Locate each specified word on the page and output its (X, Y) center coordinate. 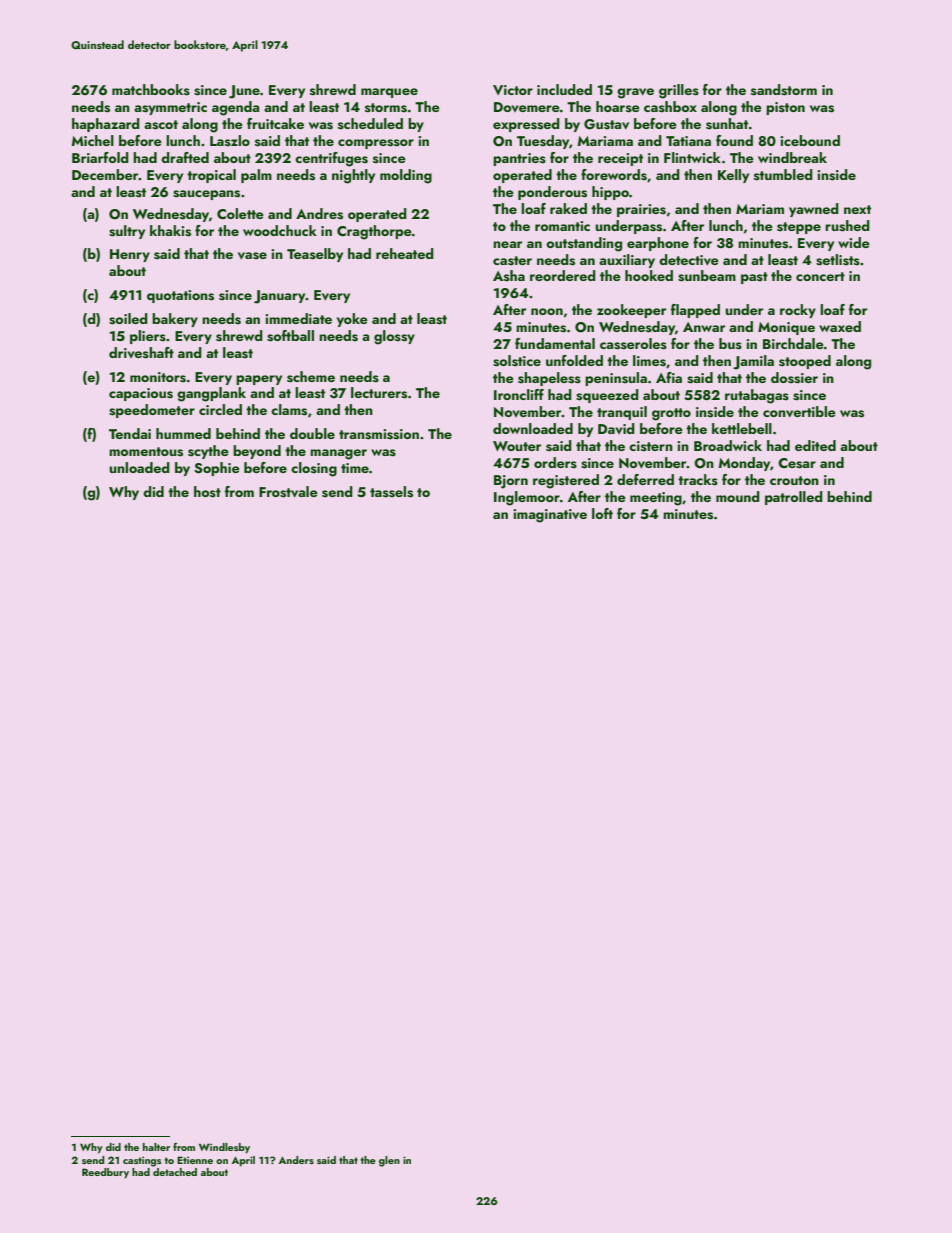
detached (175, 1172)
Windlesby (224, 1148)
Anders (296, 1160)
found (734, 140)
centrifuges (331, 159)
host (207, 492)
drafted (185, 157)
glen (389, 1161)
